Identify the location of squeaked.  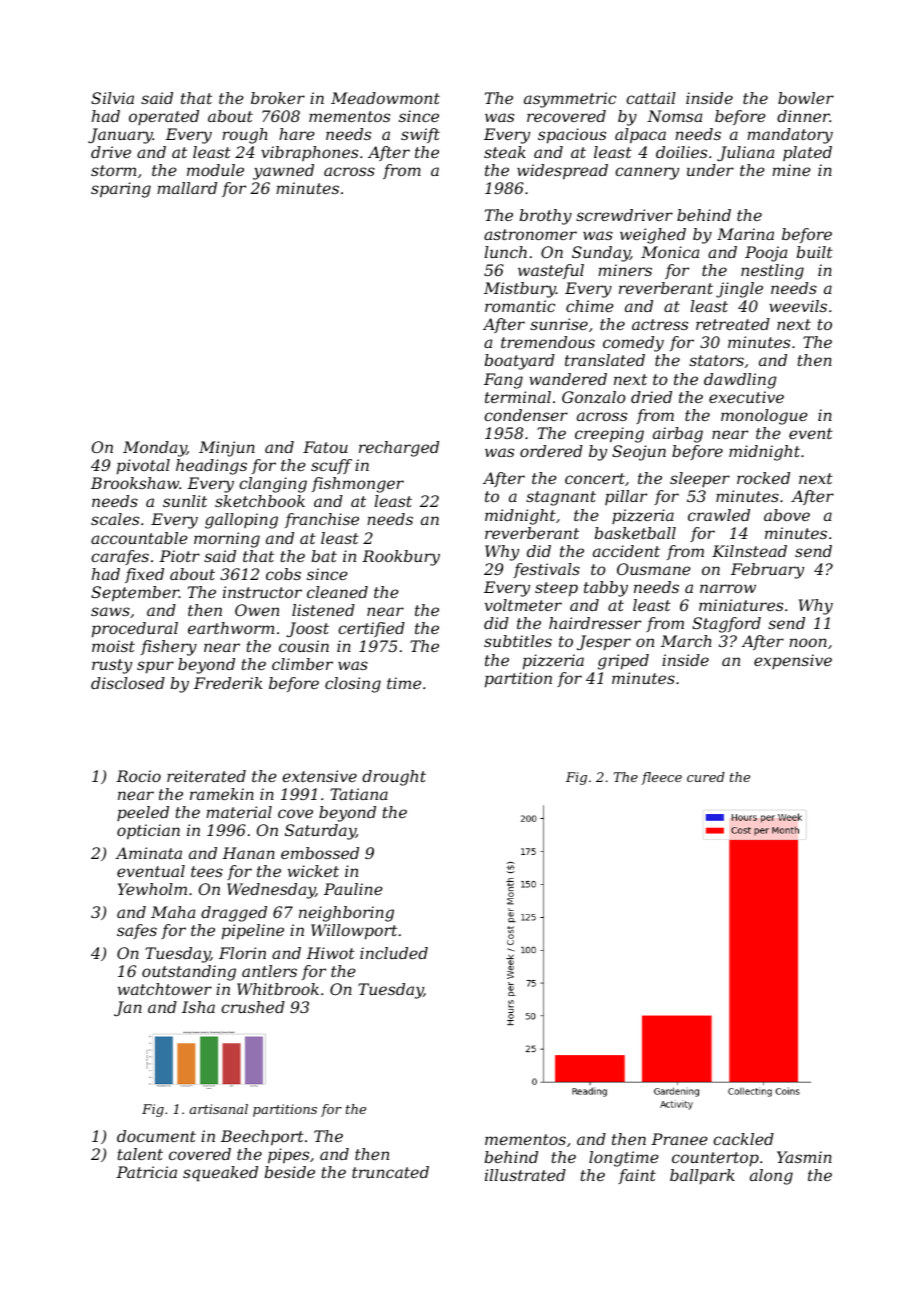
(220, 1174).
